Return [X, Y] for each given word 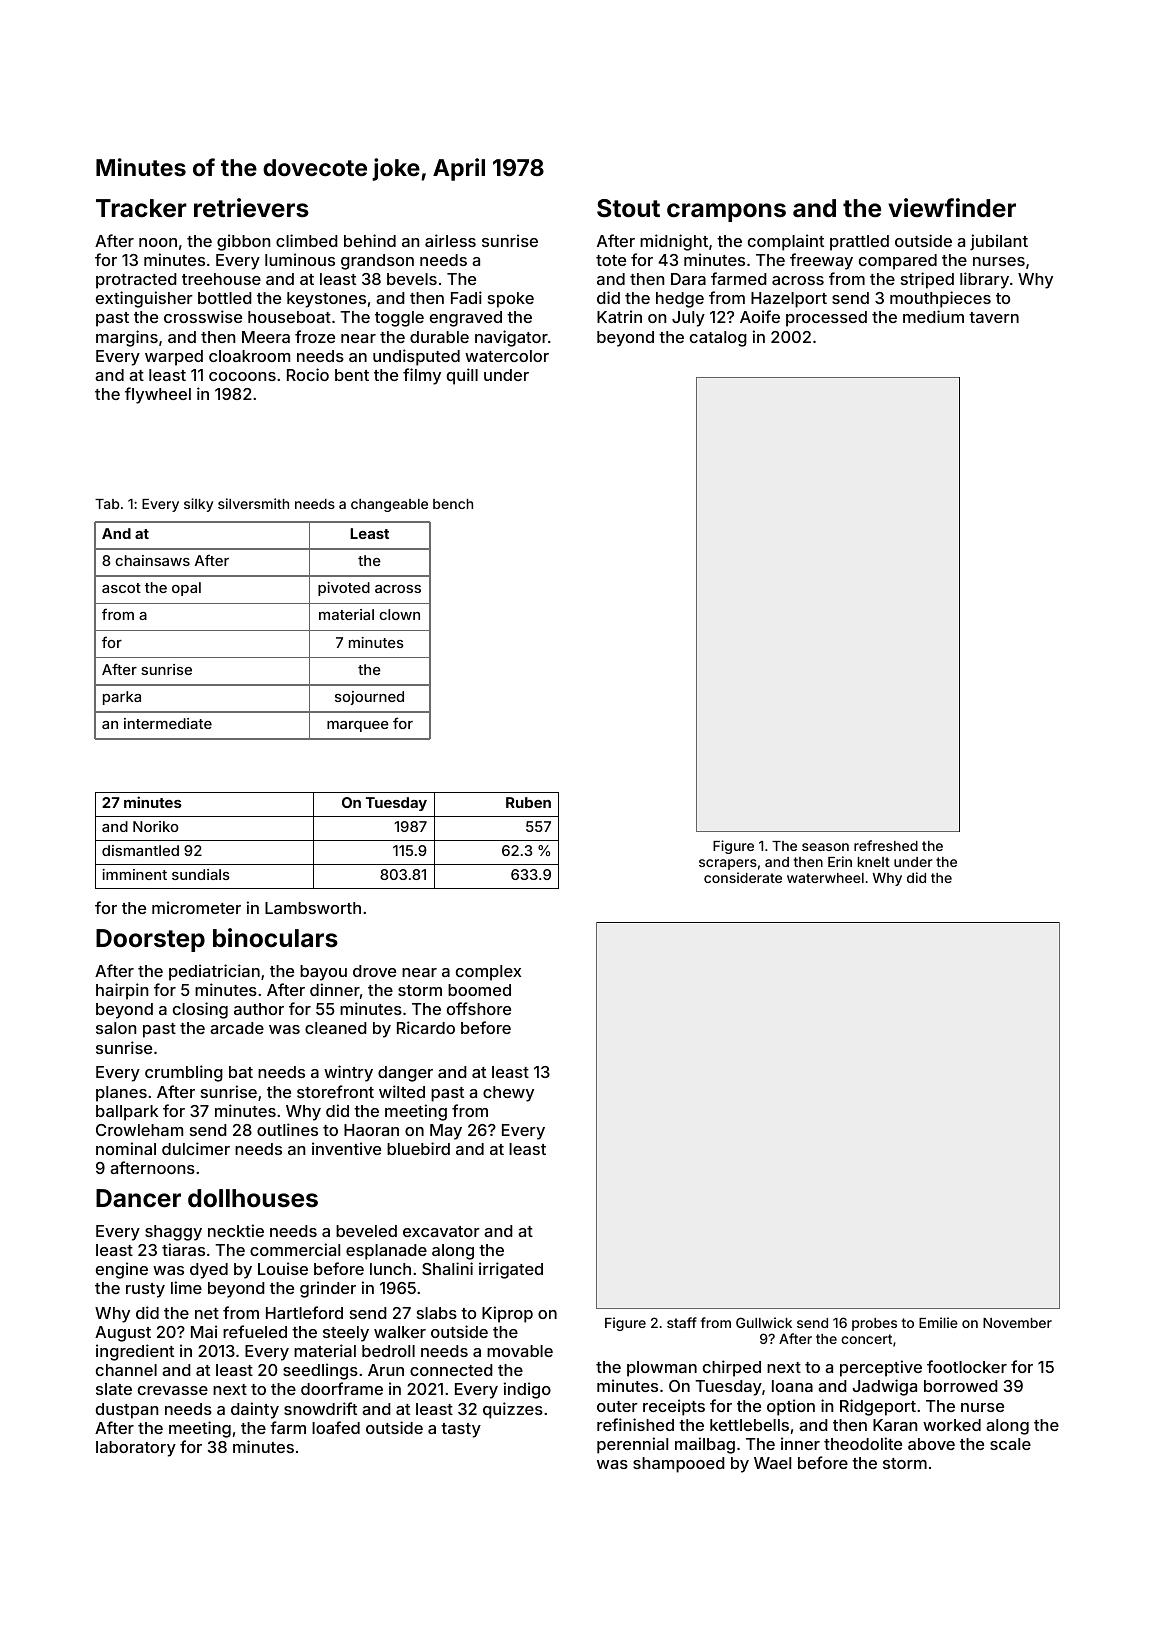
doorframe [342, 1388]
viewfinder [952, 208]
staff [682, 1322]
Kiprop [507, 1314]
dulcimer [196, 1148]
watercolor [507, 356]
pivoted [344, 589]
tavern [994, 317]
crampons [726, 212]
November [1017, 1323]
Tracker [141, 208]
